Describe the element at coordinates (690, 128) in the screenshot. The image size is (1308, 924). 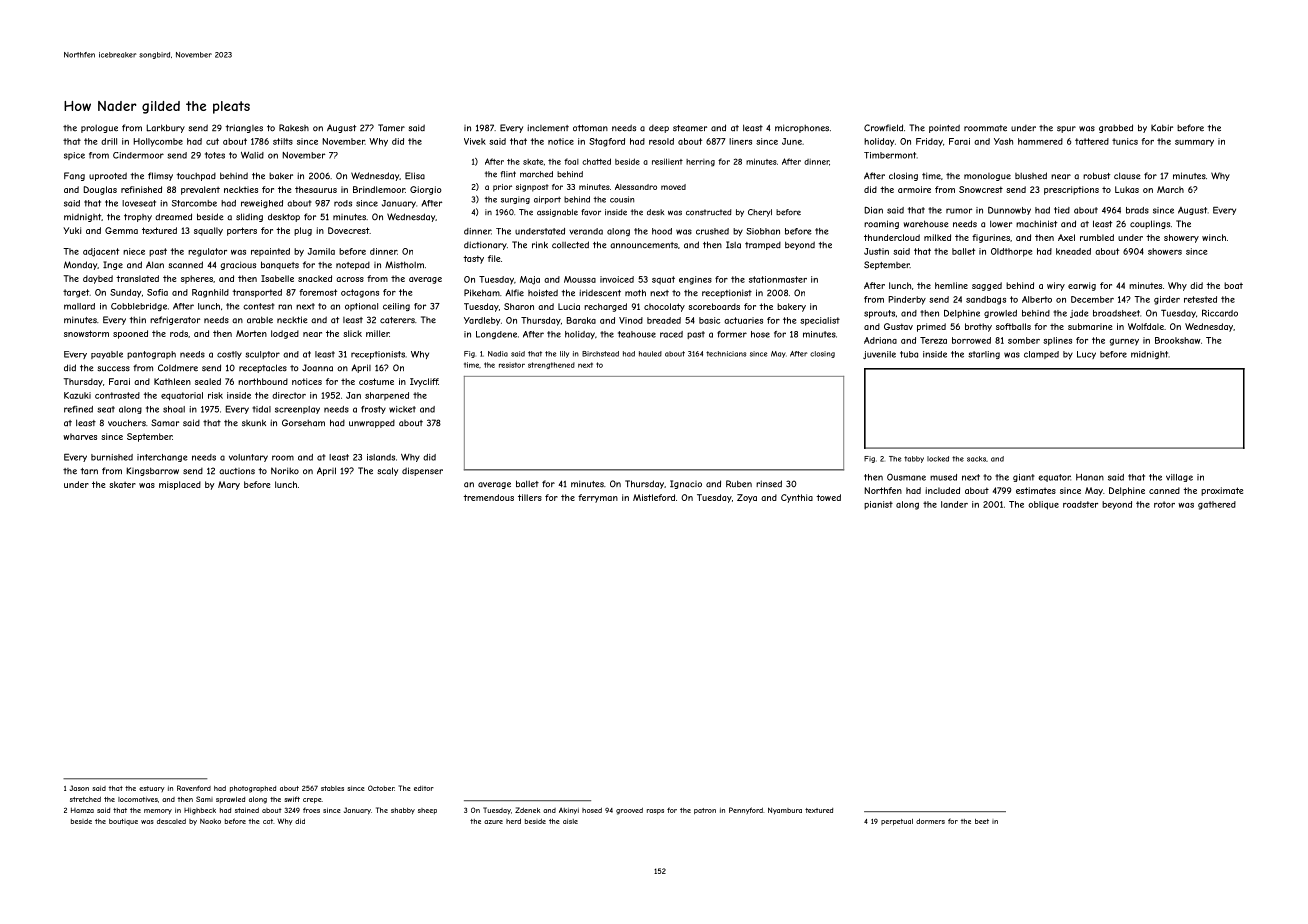
I see `steamer` at that location.
